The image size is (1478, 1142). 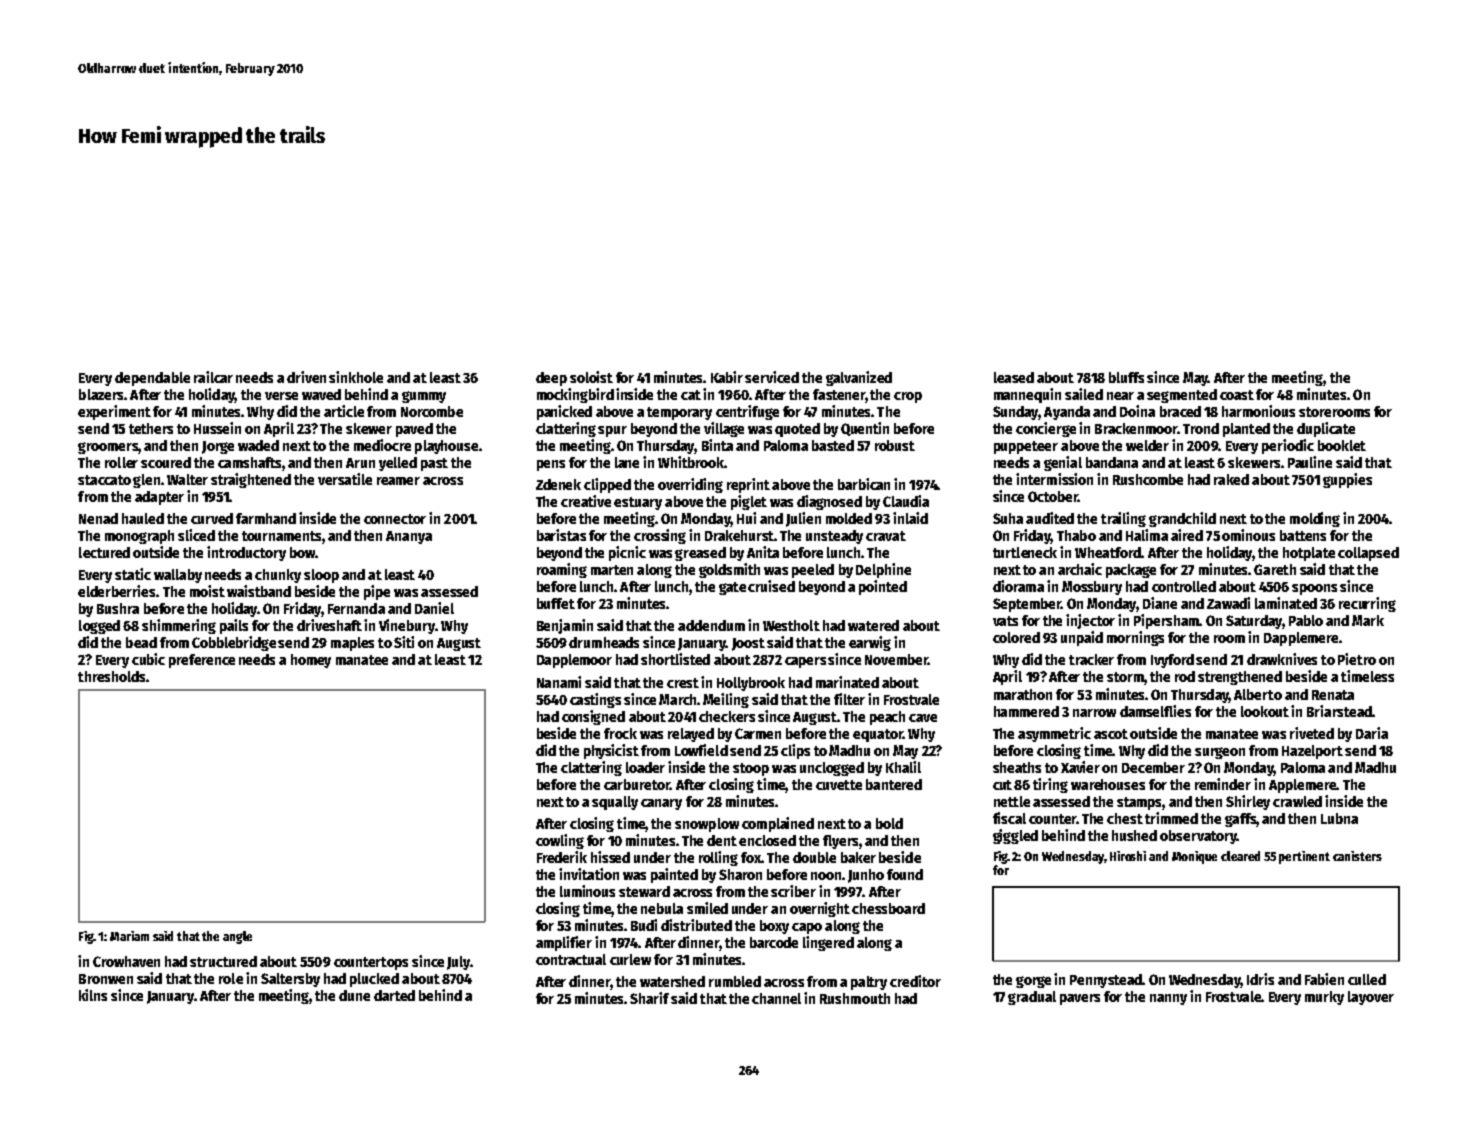 I want to click on leased, so click(x=1014, y=377).
